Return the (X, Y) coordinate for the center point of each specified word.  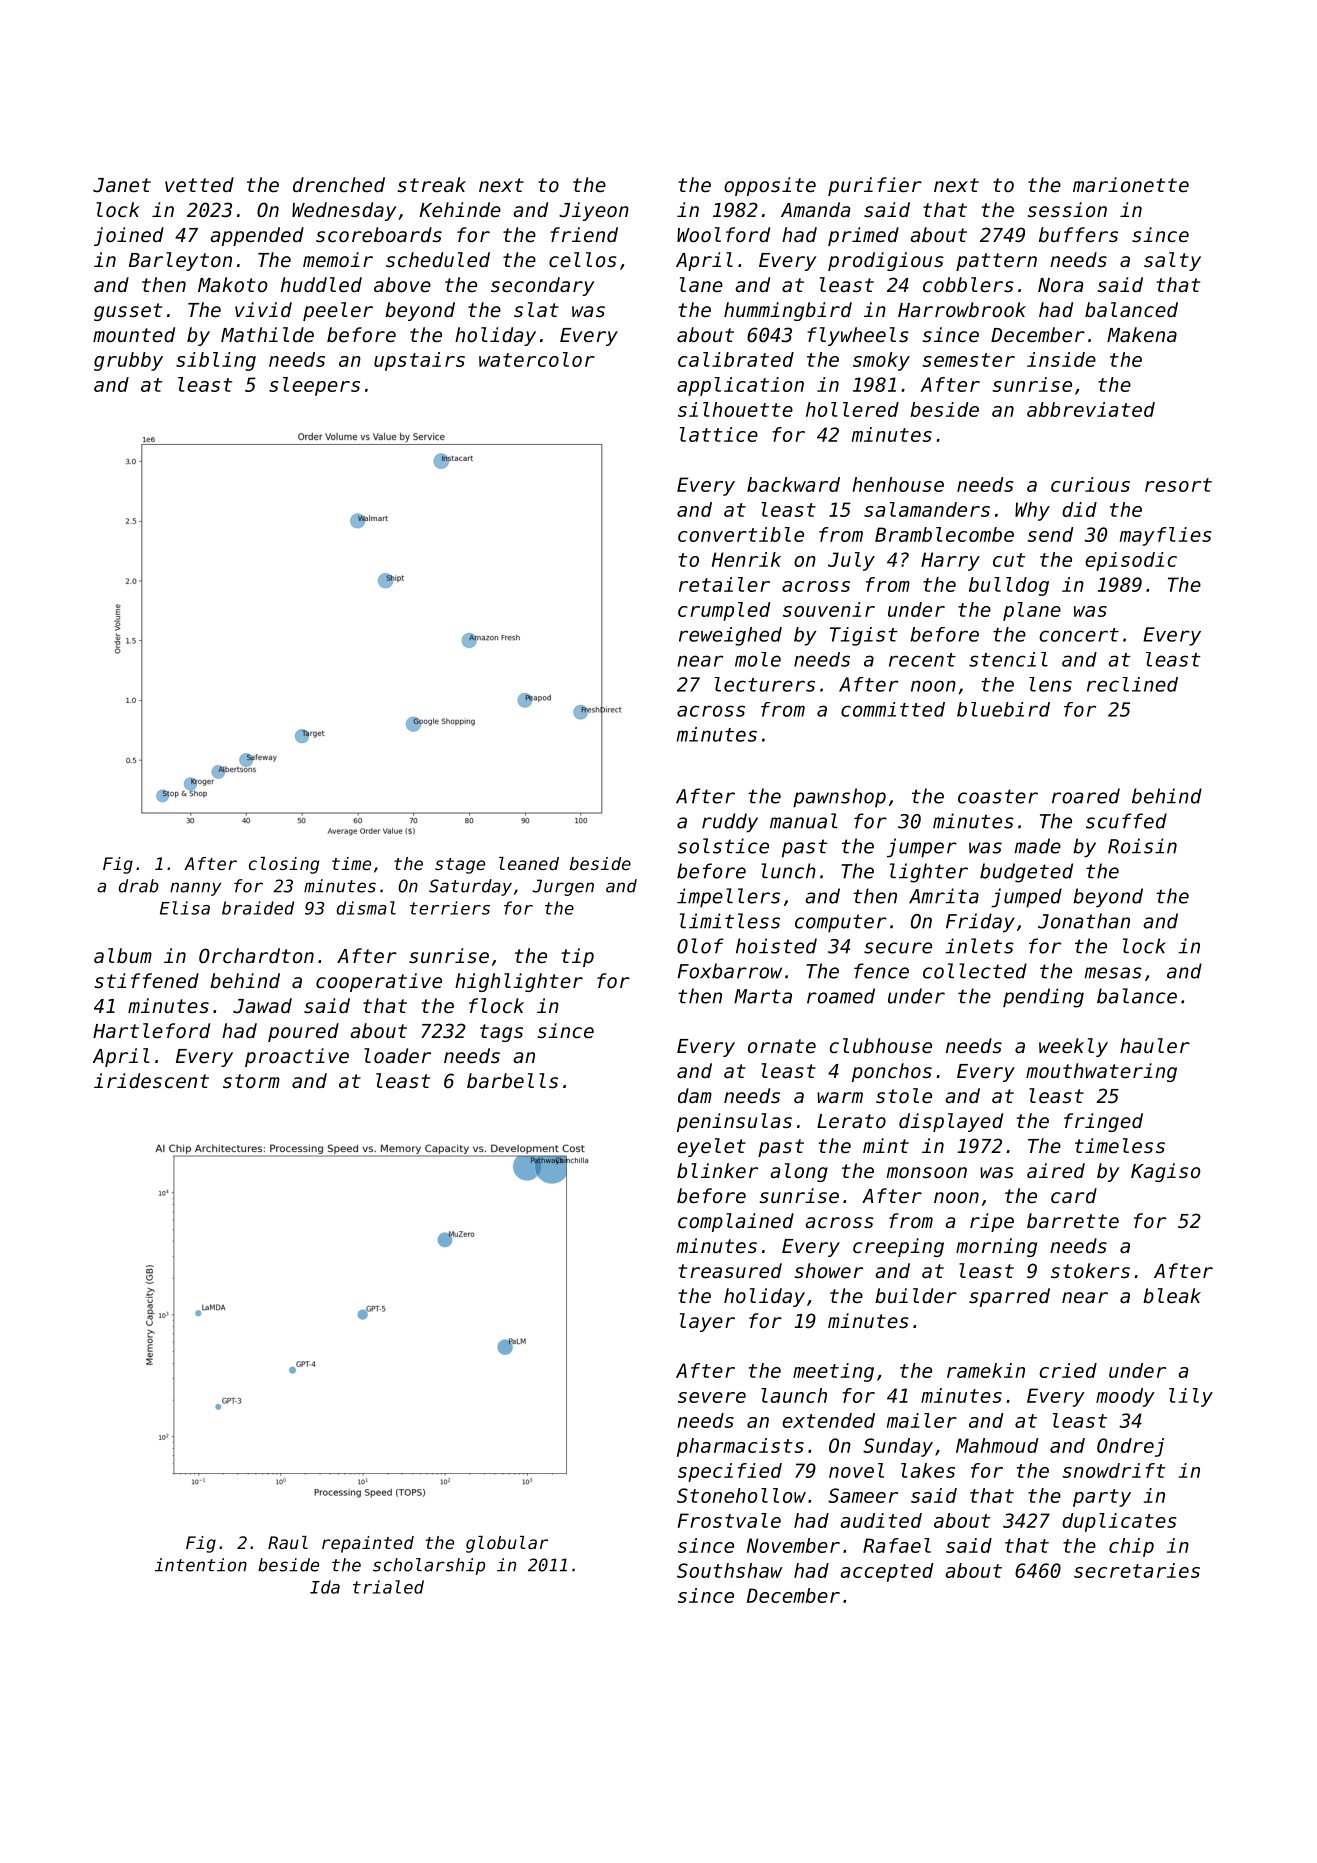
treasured (730, 1271)
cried (1068, 1370)
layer (707, 1322)
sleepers (314, 386)
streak (432, 185)
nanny (195, 889)
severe (712, 1397)
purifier (875, 186)
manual (804, 821)
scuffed (1126, 821)
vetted (199, 185)
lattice (719, 434)
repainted (368, 1544)
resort (1178, 485)
